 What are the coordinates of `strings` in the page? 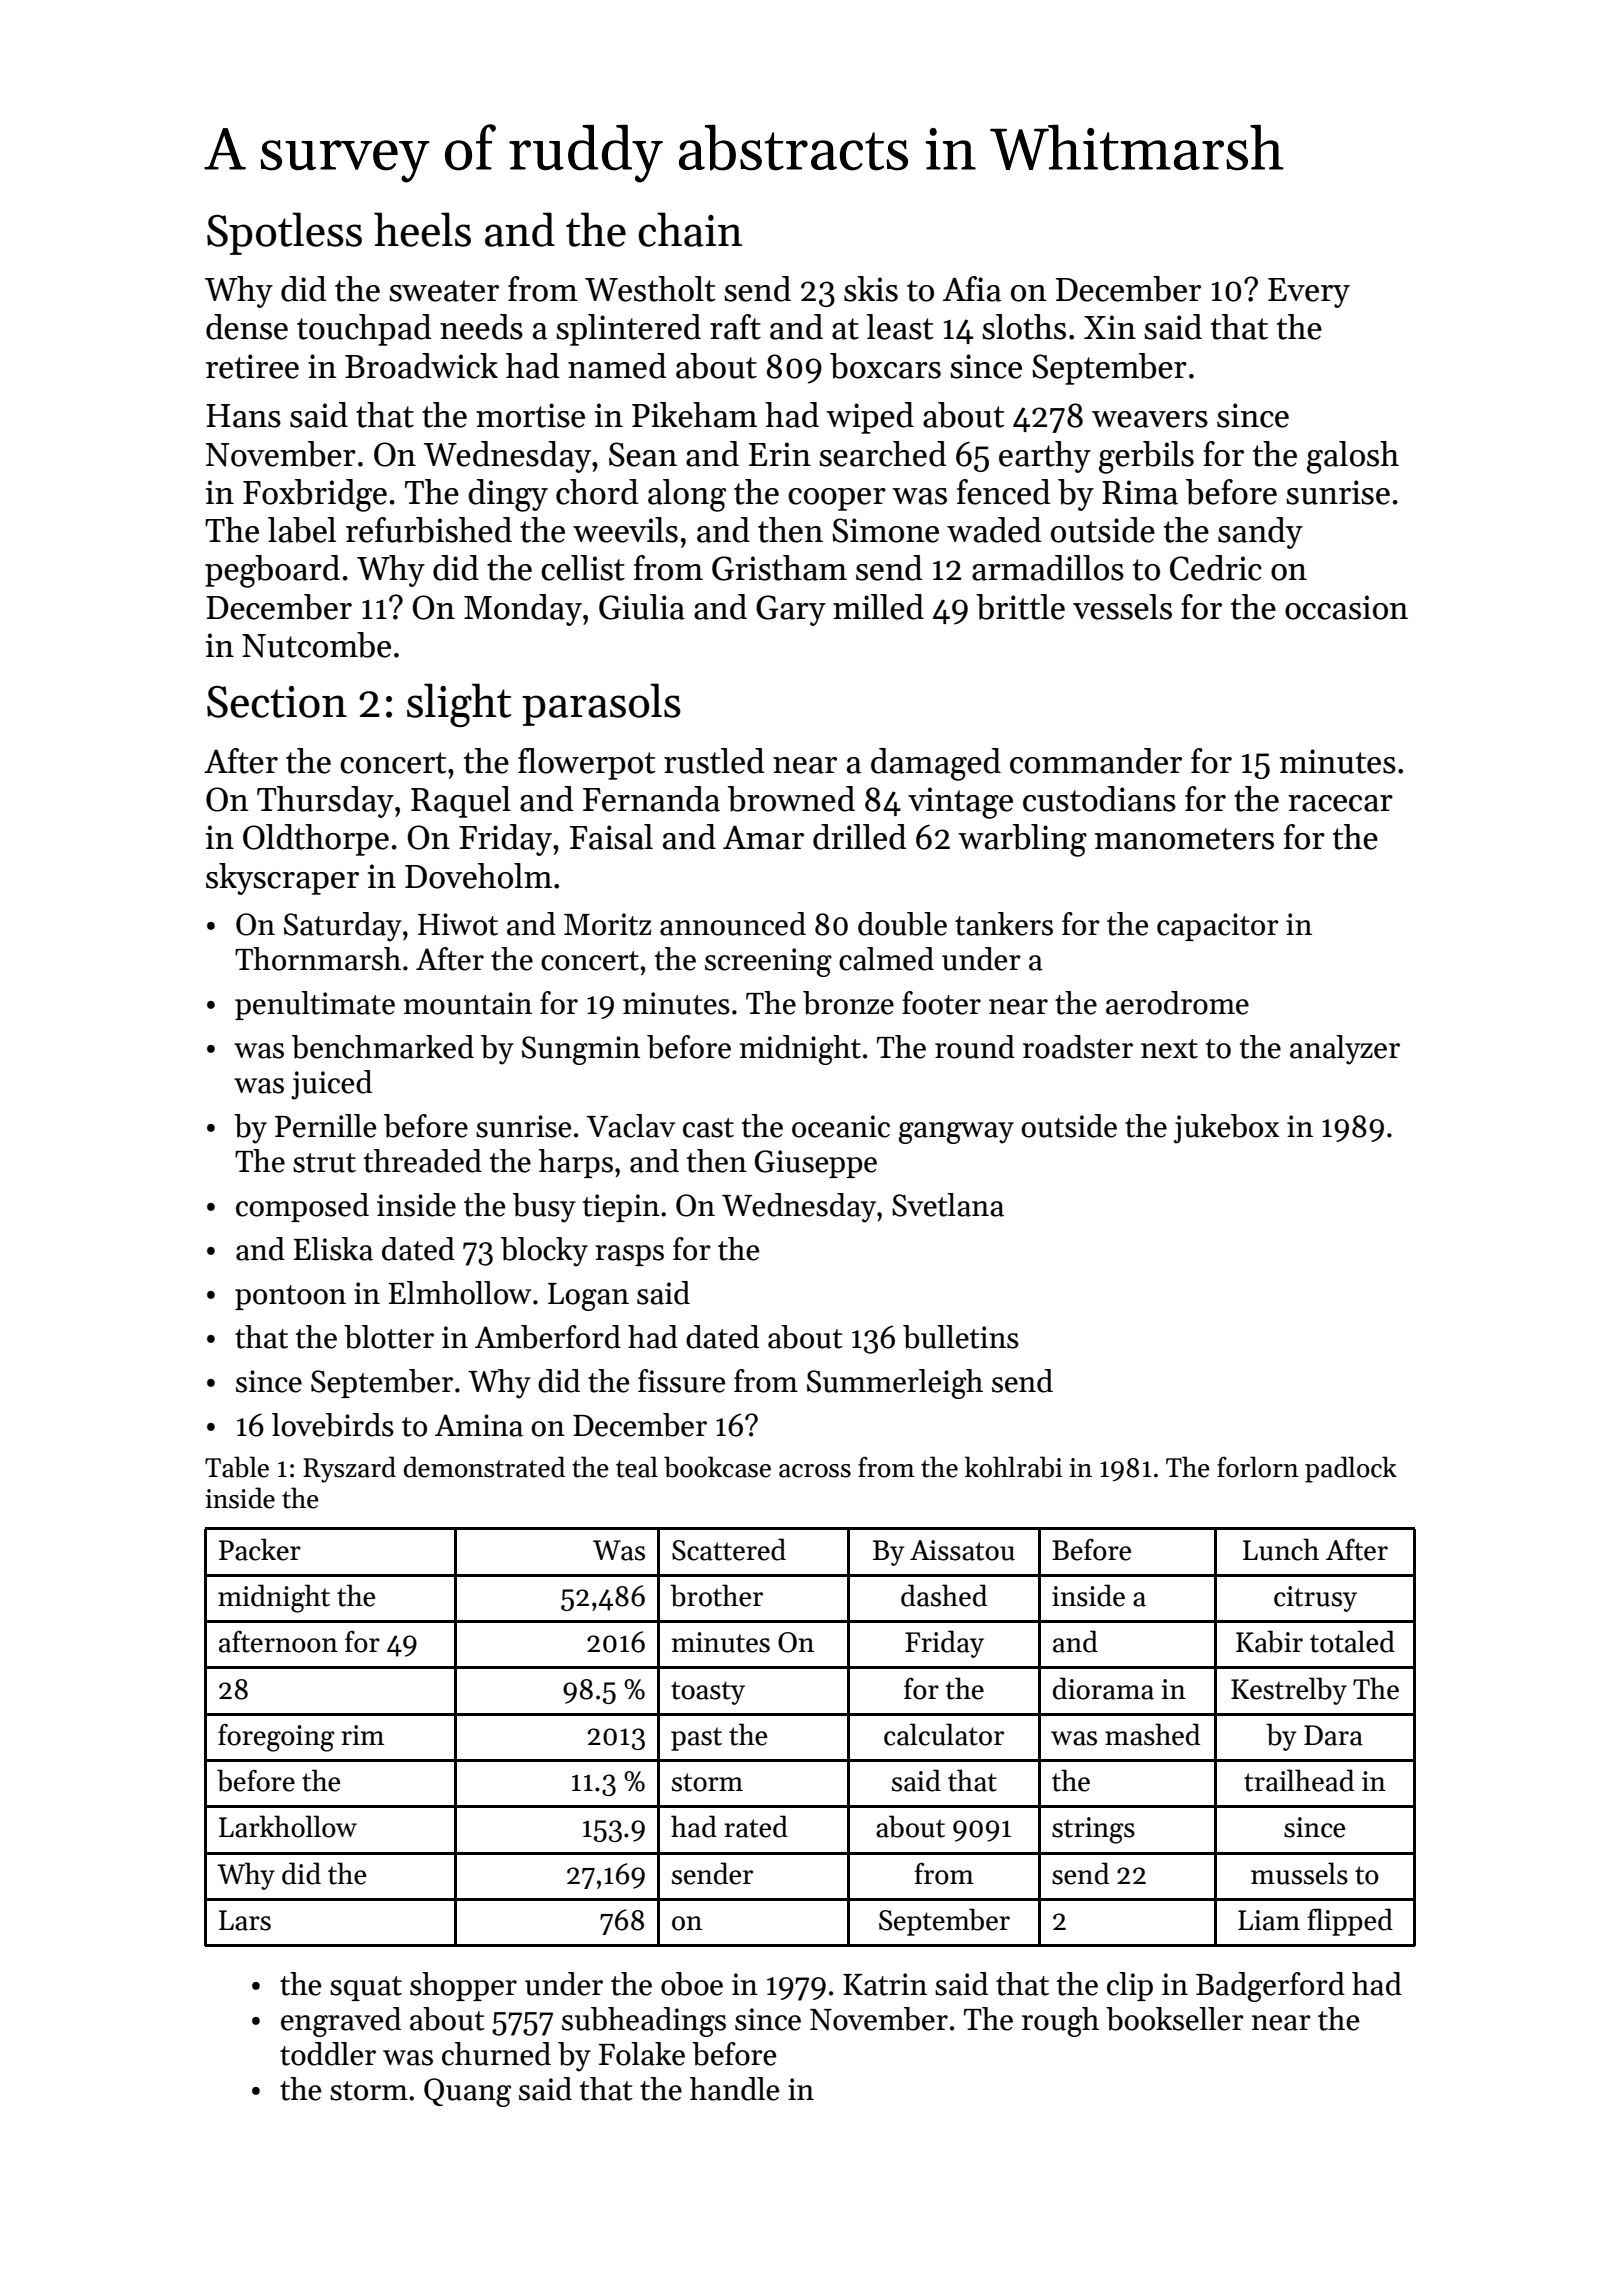 It's located at (1093, 1830).
